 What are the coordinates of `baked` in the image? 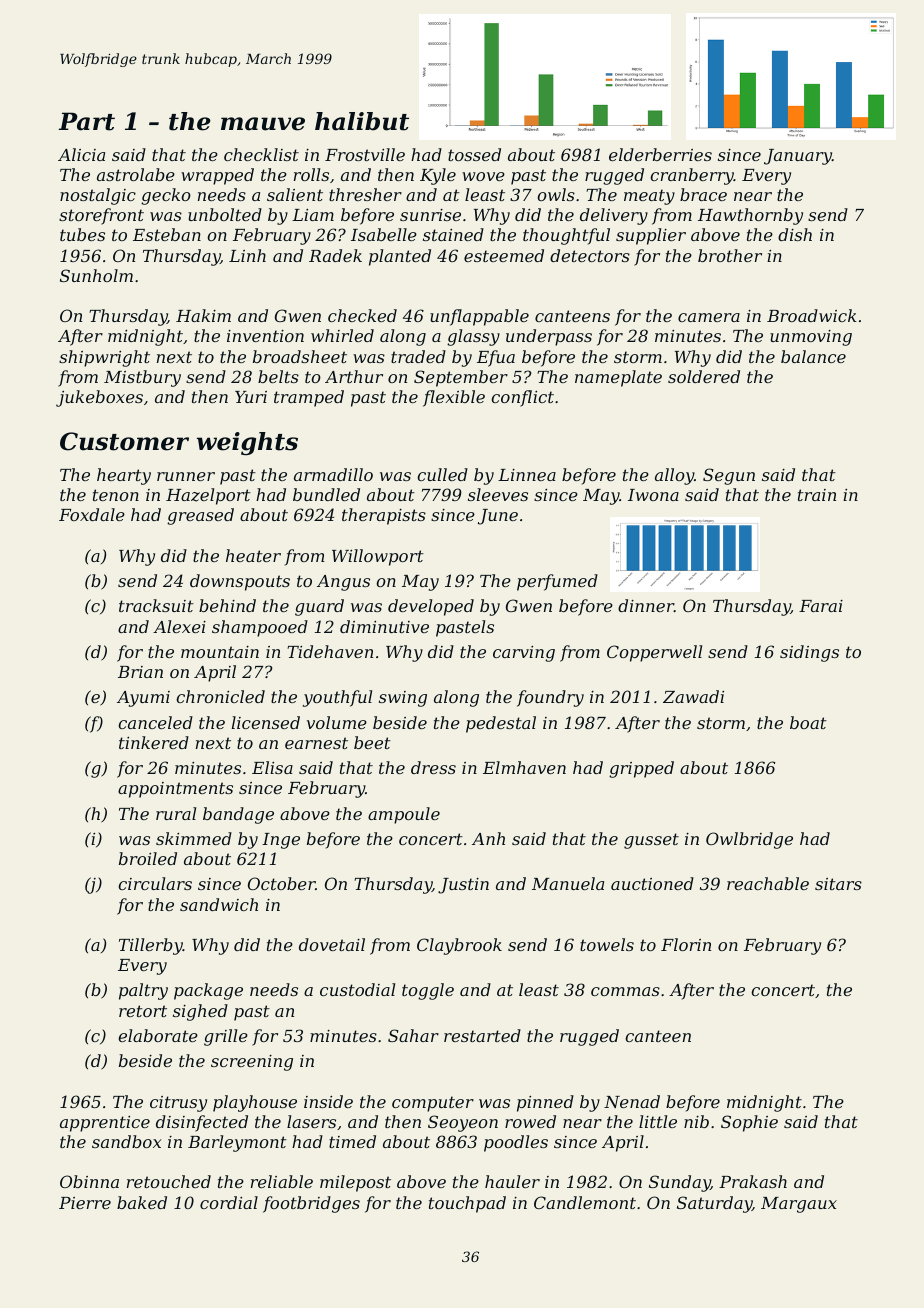 It's located at (142, 1202).
